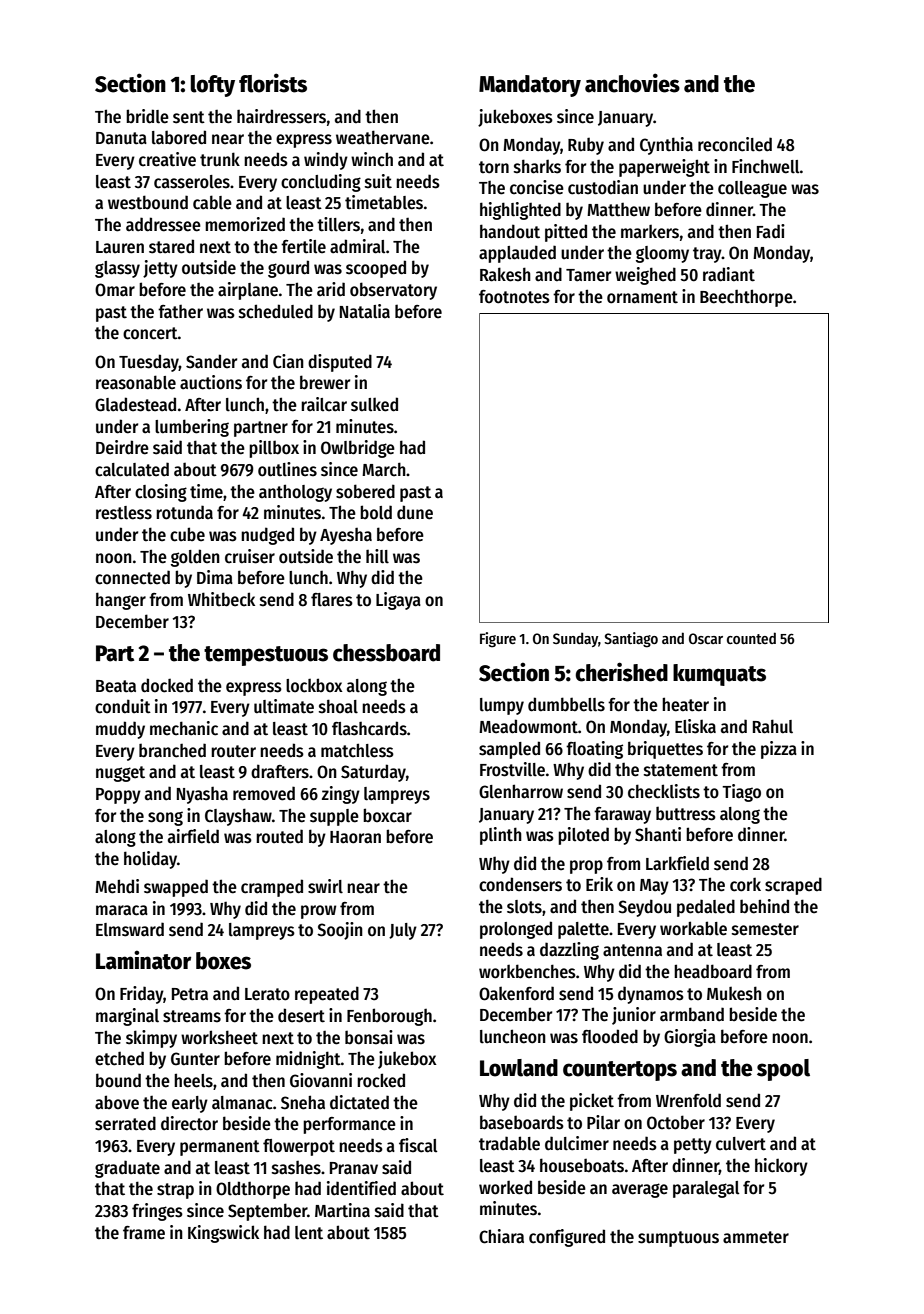 This screenshot has width=924, height=1314. I want to click on Oldthorpe, so click(253, 1190).
